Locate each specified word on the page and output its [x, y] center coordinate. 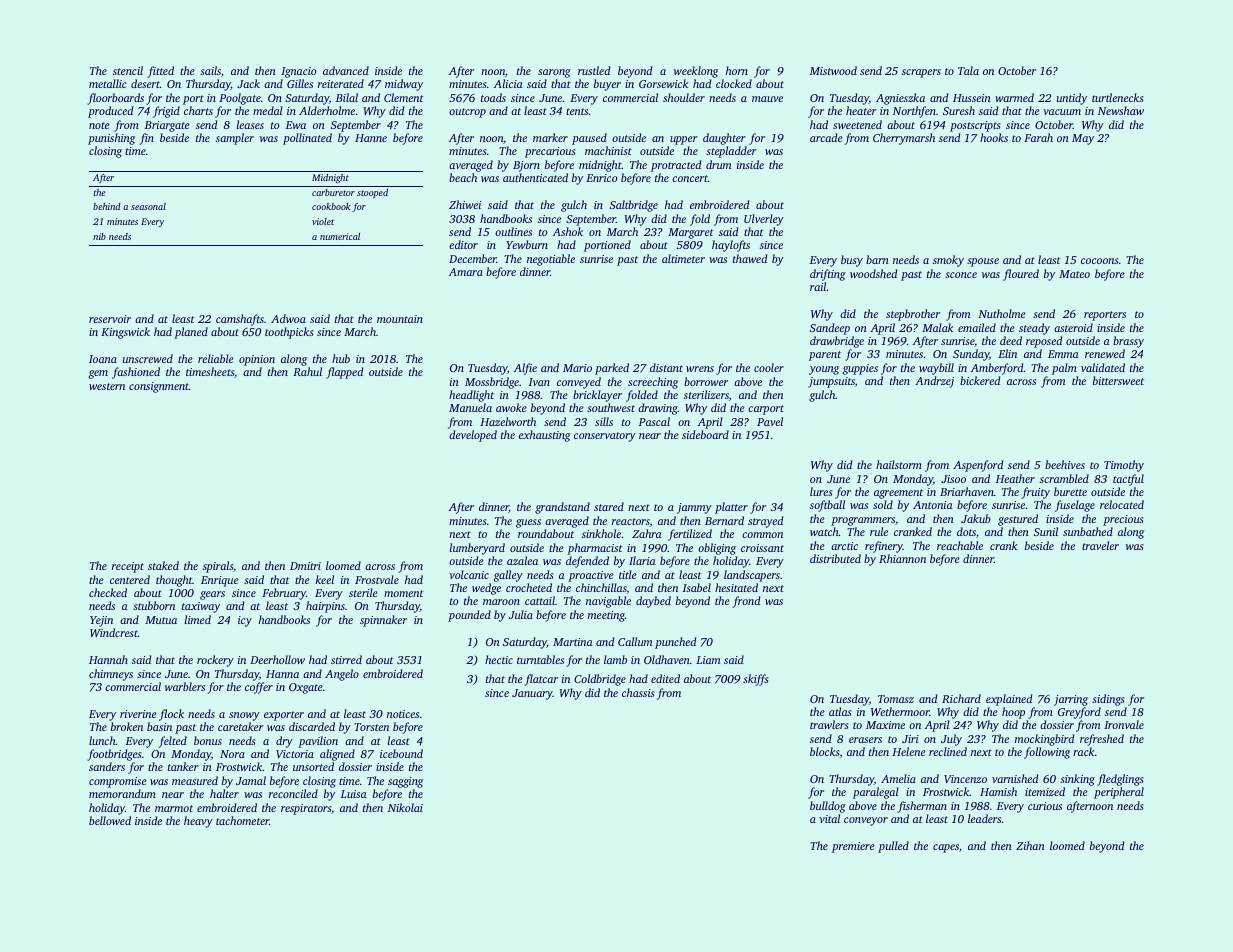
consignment [159, 387]
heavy [198, 822]
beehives [1065, 464]
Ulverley [764, 220]
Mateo [1074, 274]
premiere [853, 847]
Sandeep [830, 329]
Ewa [296, 125]
